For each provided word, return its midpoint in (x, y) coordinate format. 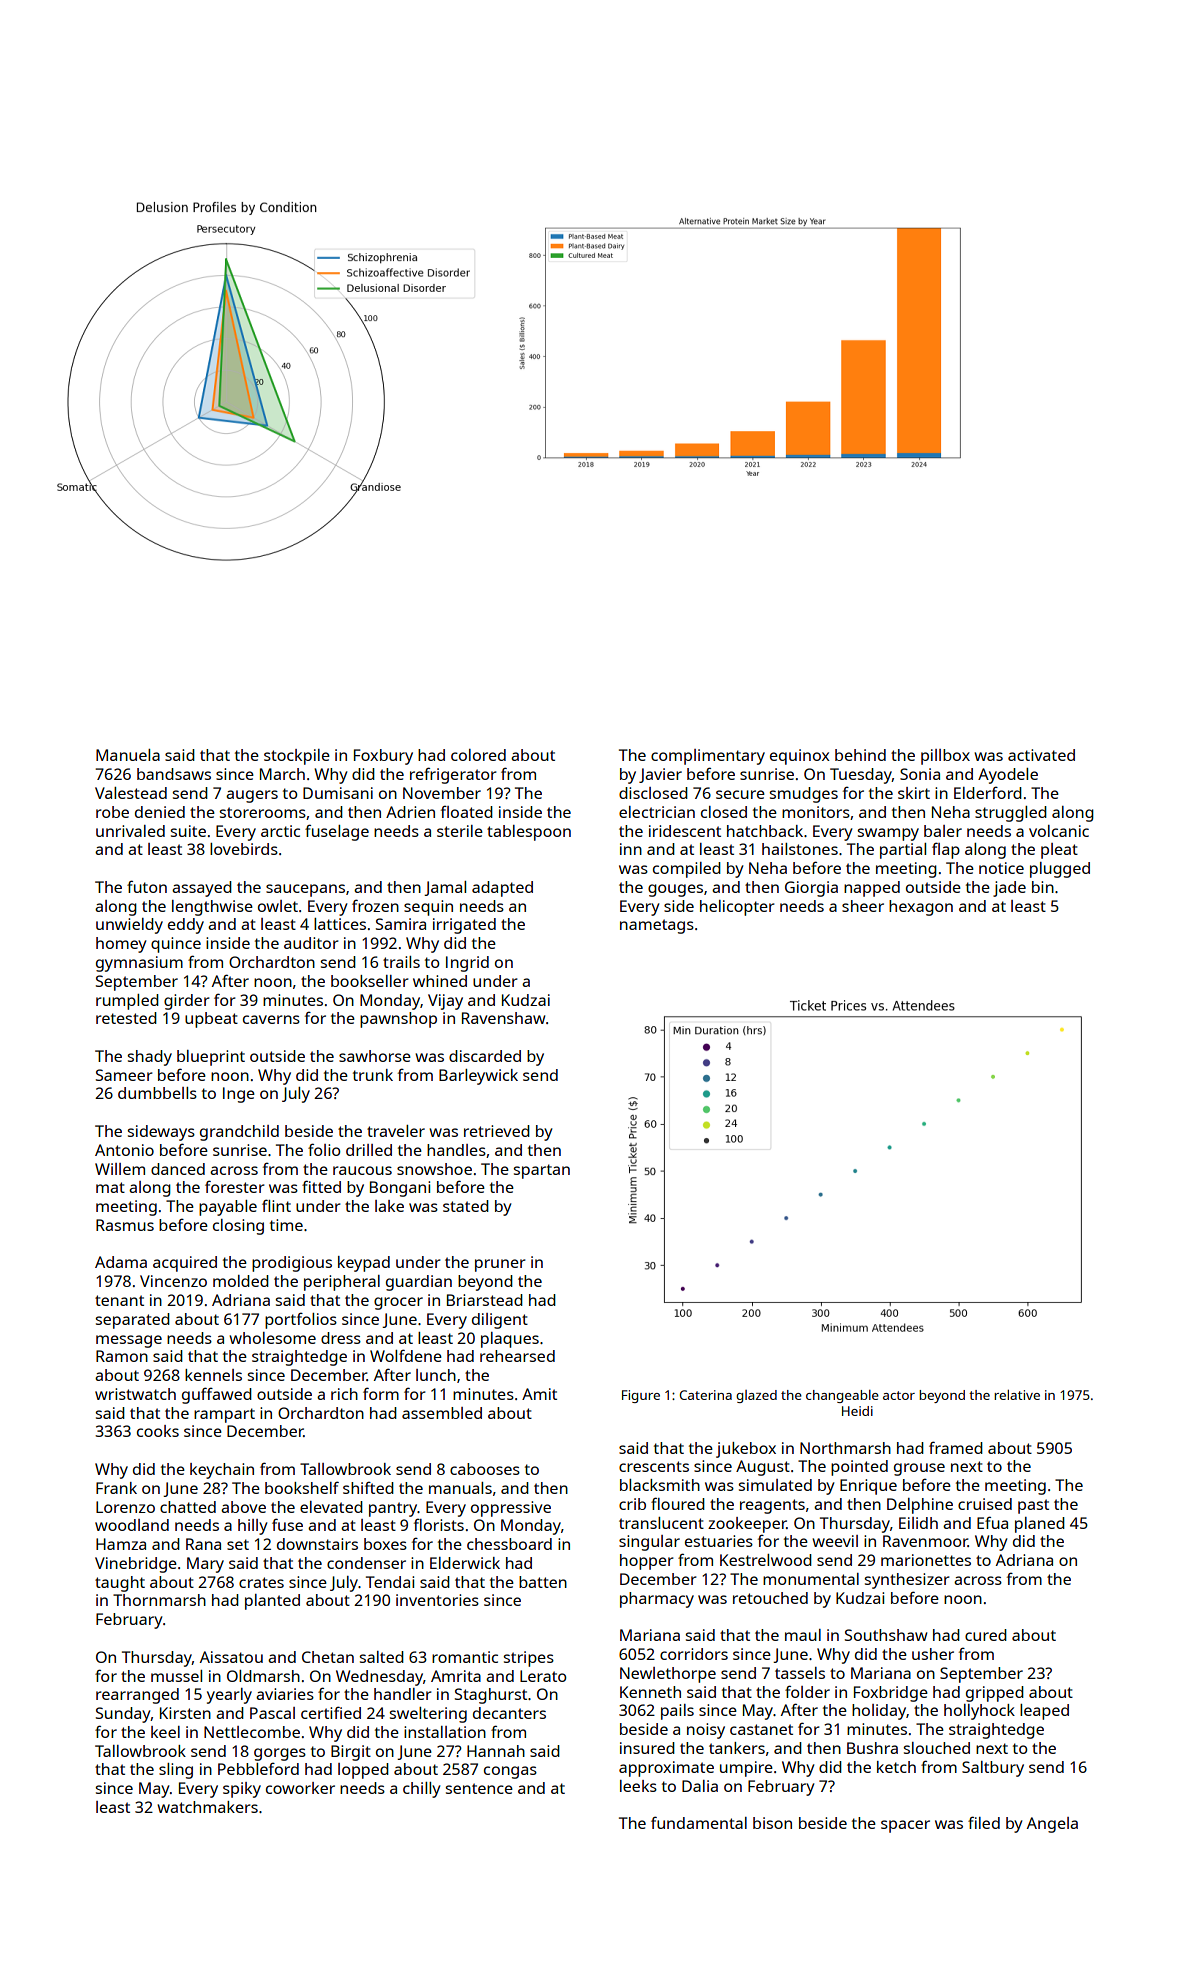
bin (1043, 887)
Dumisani (338, 793)
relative (1017, 1395)
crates (261, 1582)
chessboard (509, 1544)
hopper (647, 1562)
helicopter (737, 908)
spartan (542, 1171)
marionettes (926, 1560)
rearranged (137, 1696)
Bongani (400, 1189)
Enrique (868, 1487)
